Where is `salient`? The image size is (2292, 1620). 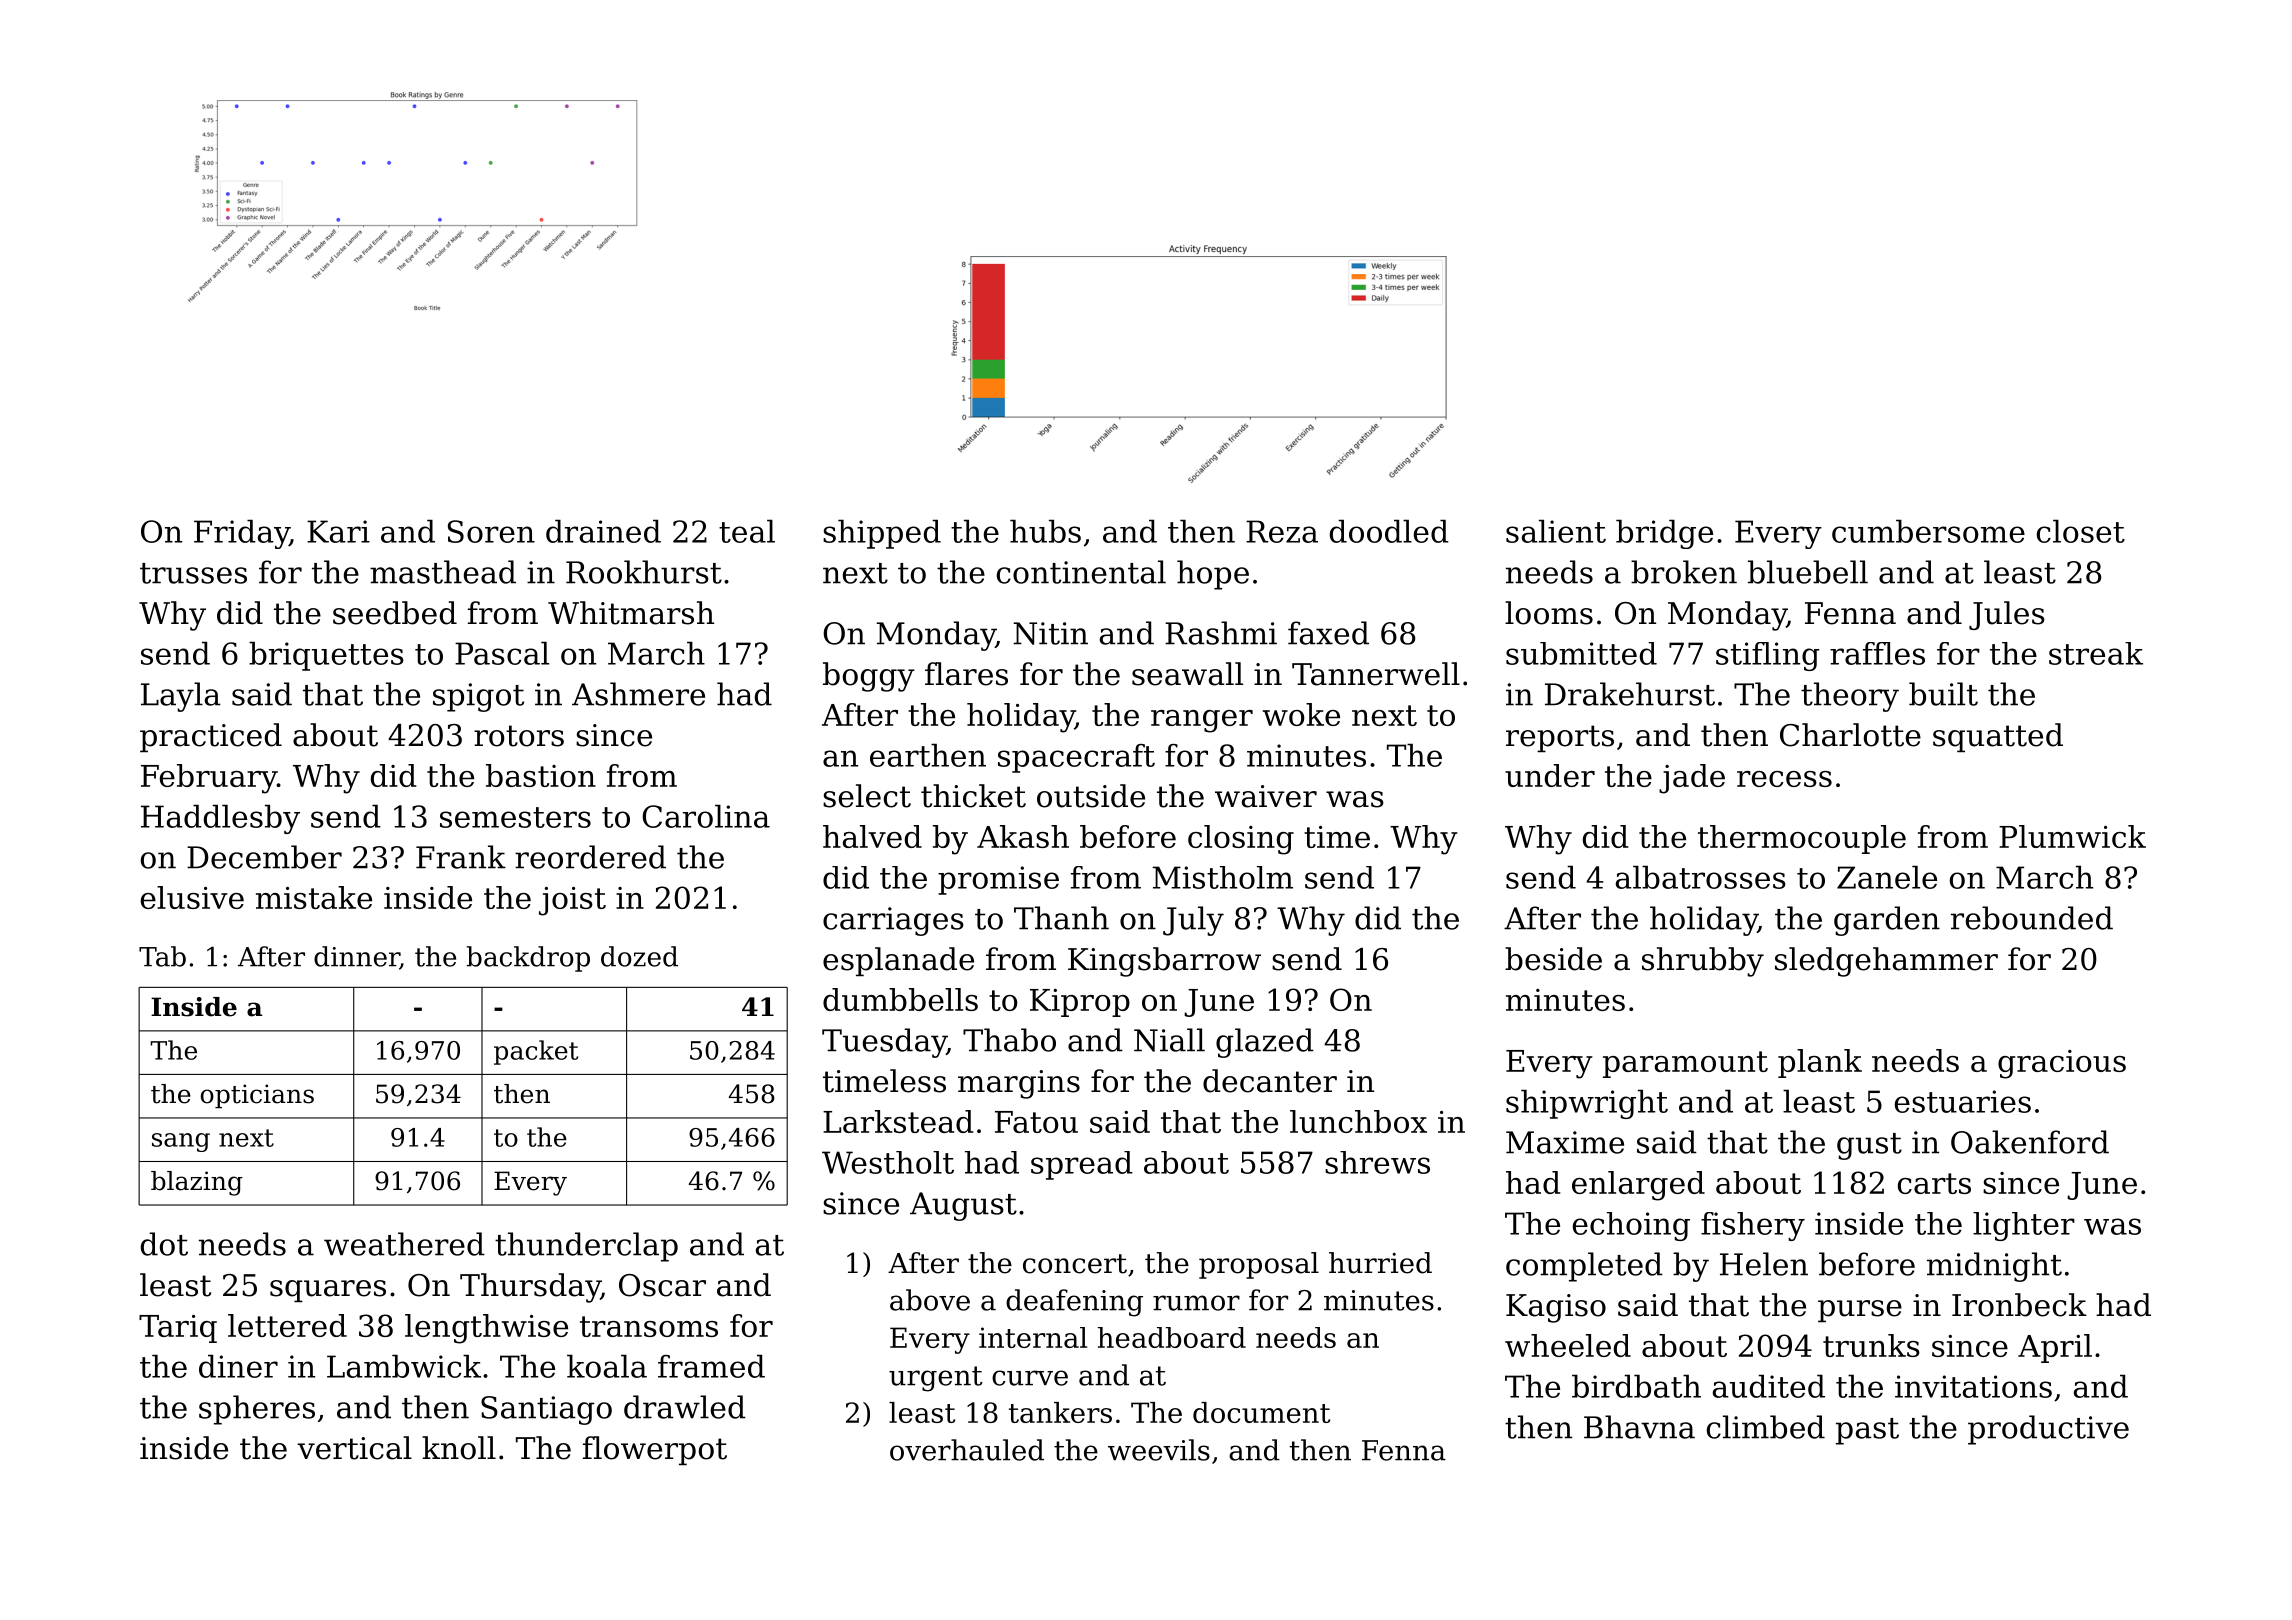 salient is located at coordinates (1556, 531).
